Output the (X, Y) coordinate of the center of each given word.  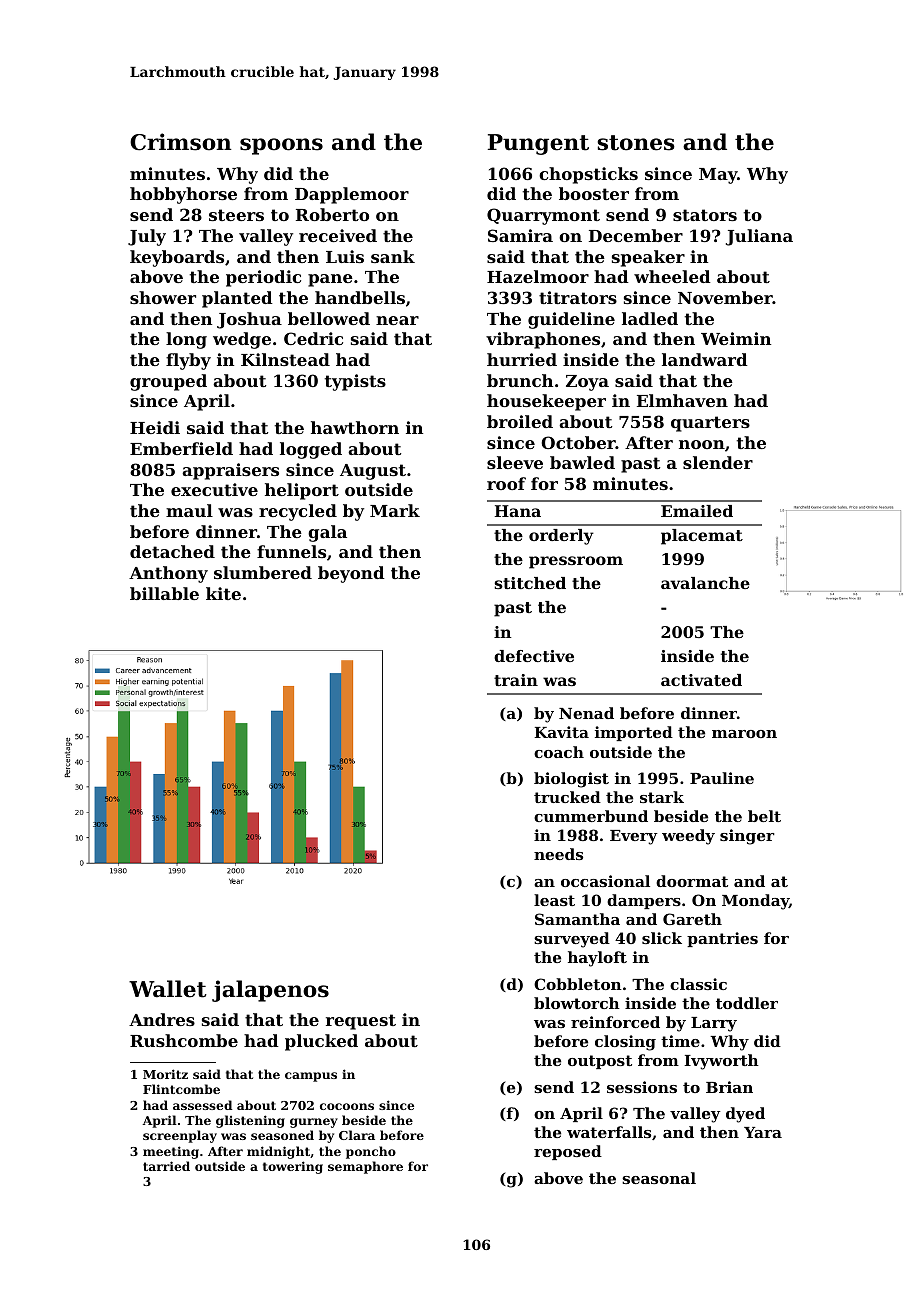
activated (701, 680)
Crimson (181, 142)
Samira (520, 235)
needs (558, 854)
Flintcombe (181, 1089)
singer (747, 837)
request (361, 1022)
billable (164, 593)
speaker (648, 258)
